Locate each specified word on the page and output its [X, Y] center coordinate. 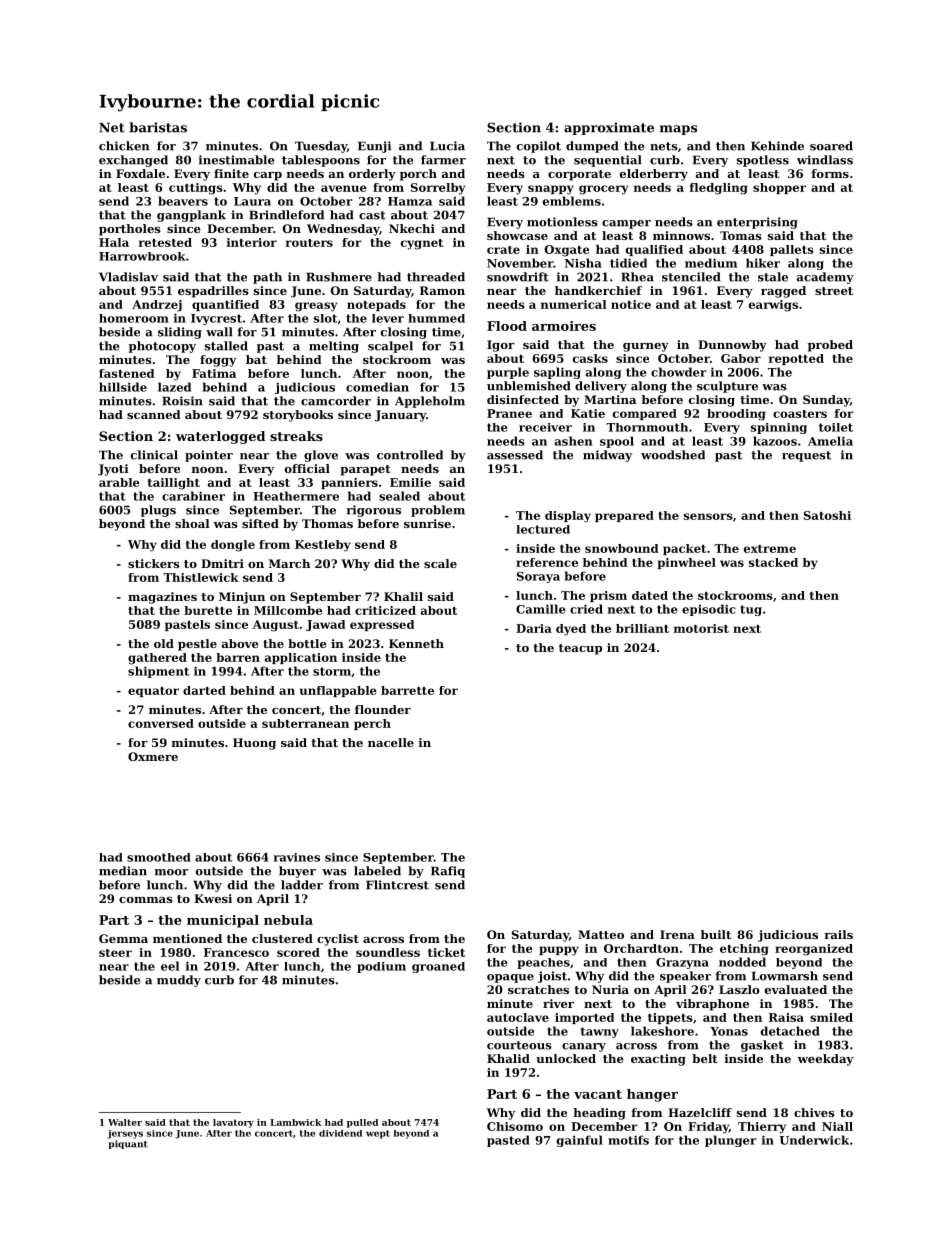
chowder [679, 372]
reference [547, 562]
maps [678, 130]
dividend [340, 1133]
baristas [158, 127]
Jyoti [113, 470]
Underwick [814, 1140]
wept [378, 1134]
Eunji [374, 147]
